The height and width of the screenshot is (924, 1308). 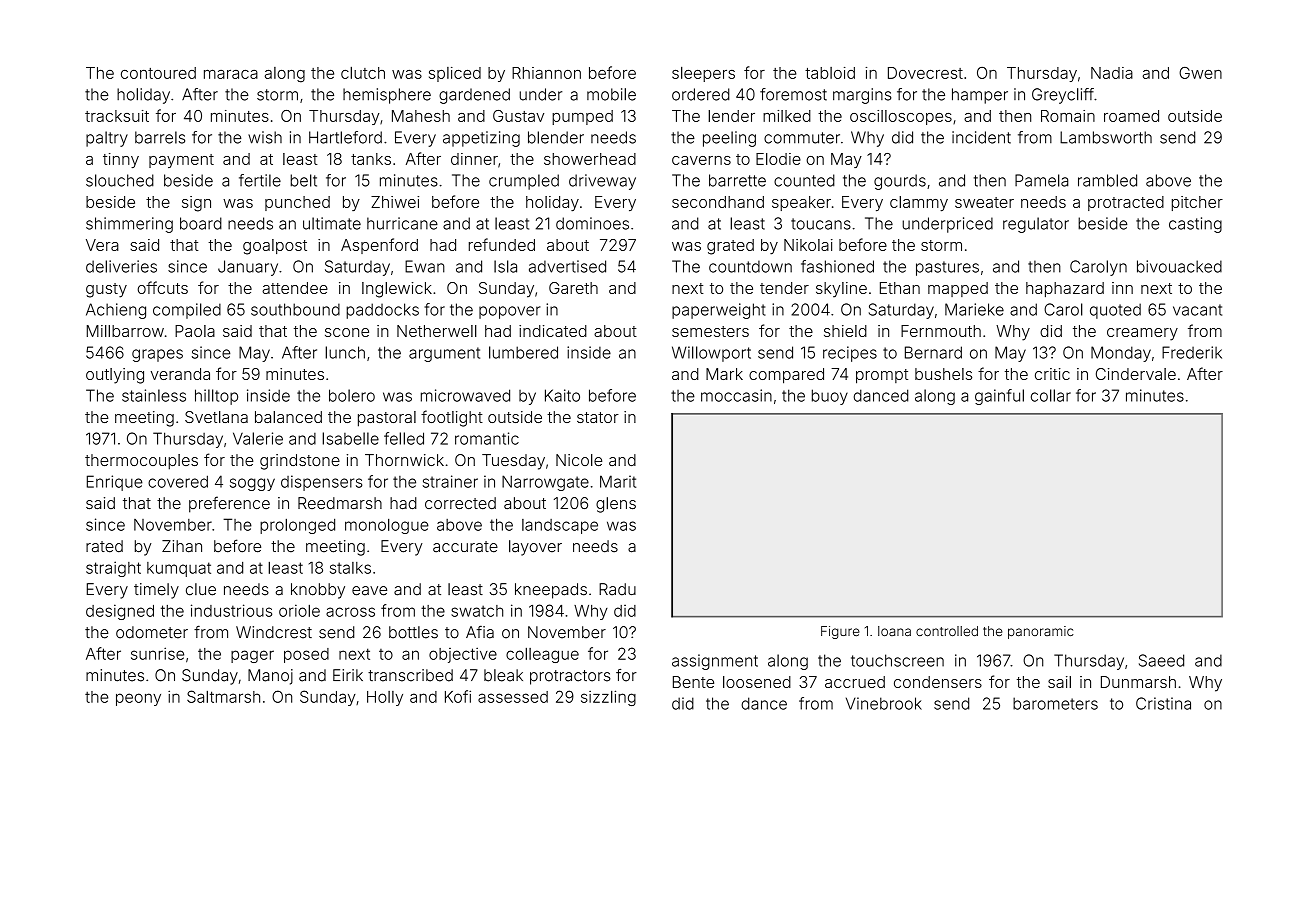 What do you see at coordinates (947, 631) in the screenshot?
I see `controlled` at bounding box center [947, 631].
